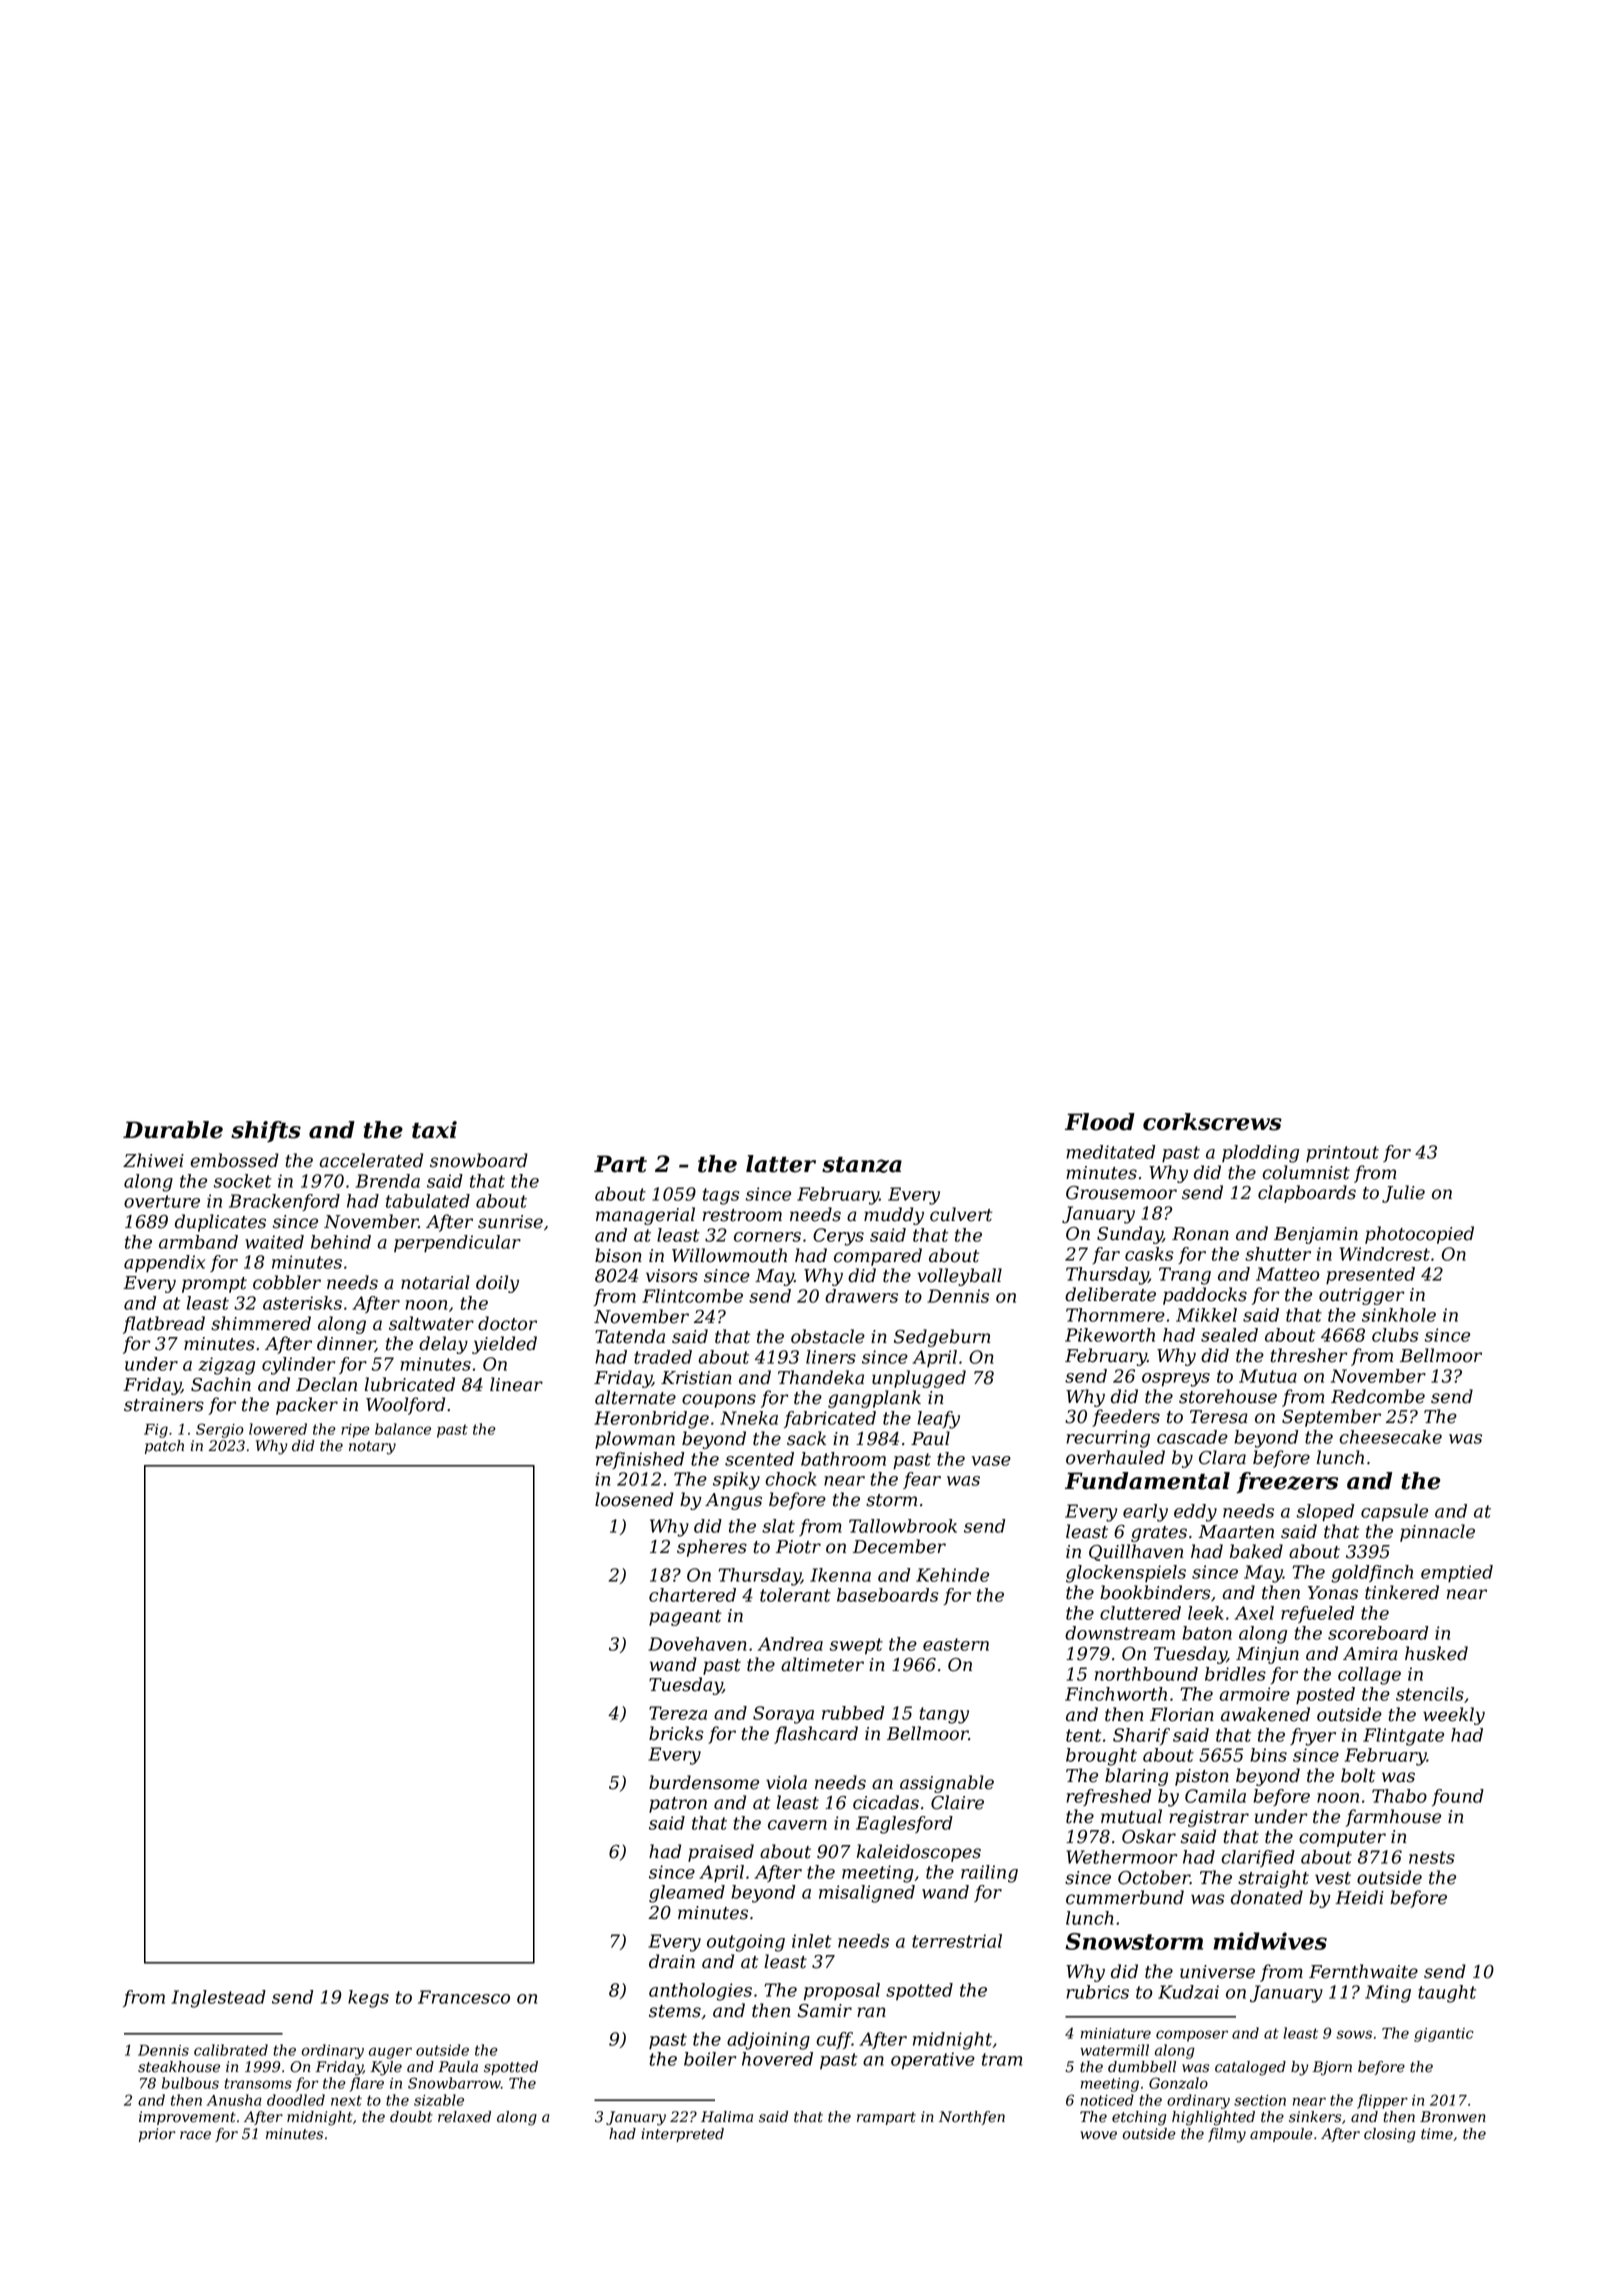 This screenshot has width=1620, height=2292. I want to click on calibrated, so click(231, 2050).
